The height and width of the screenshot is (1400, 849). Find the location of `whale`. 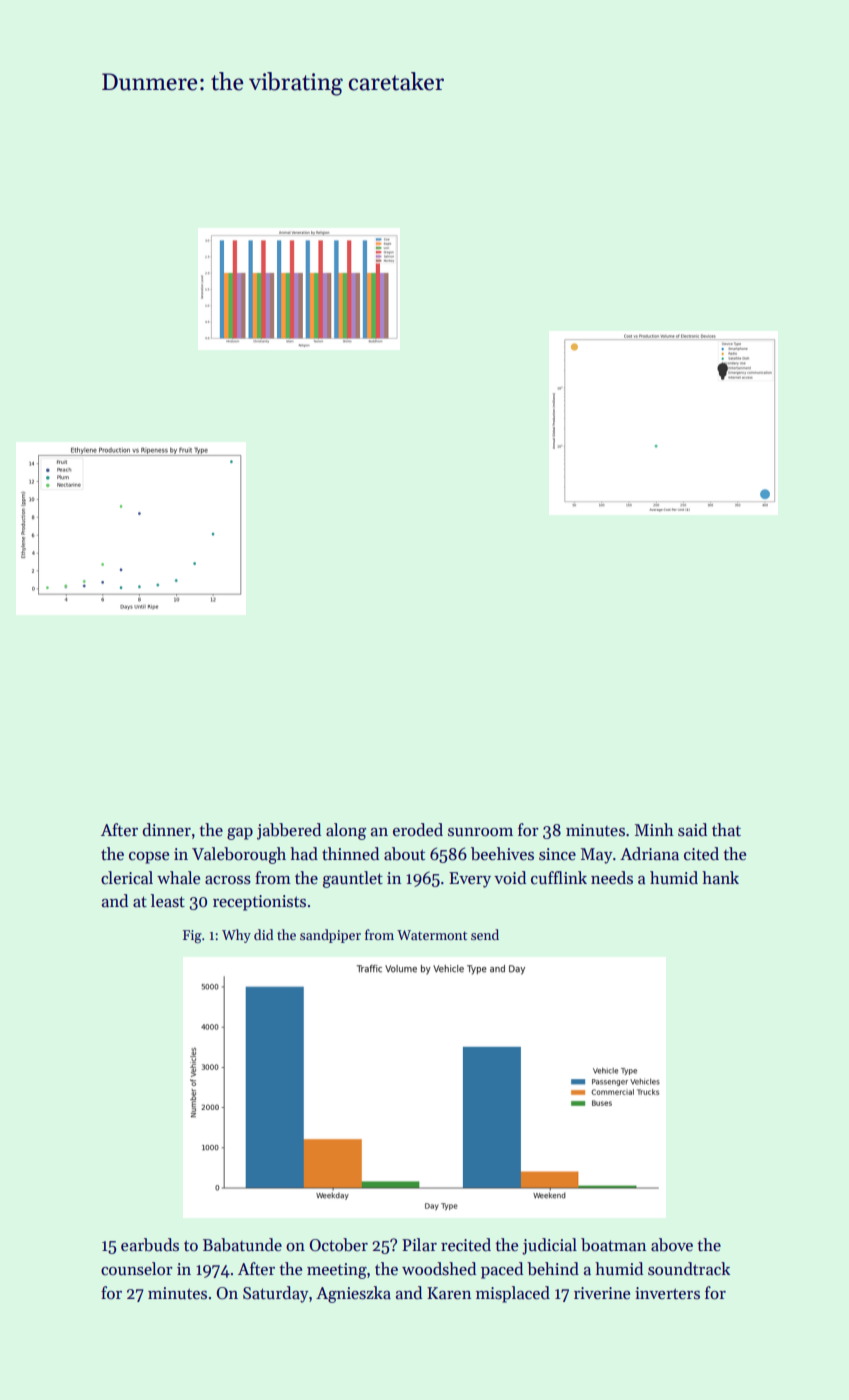

whale is located at coordinates (178, 877).
